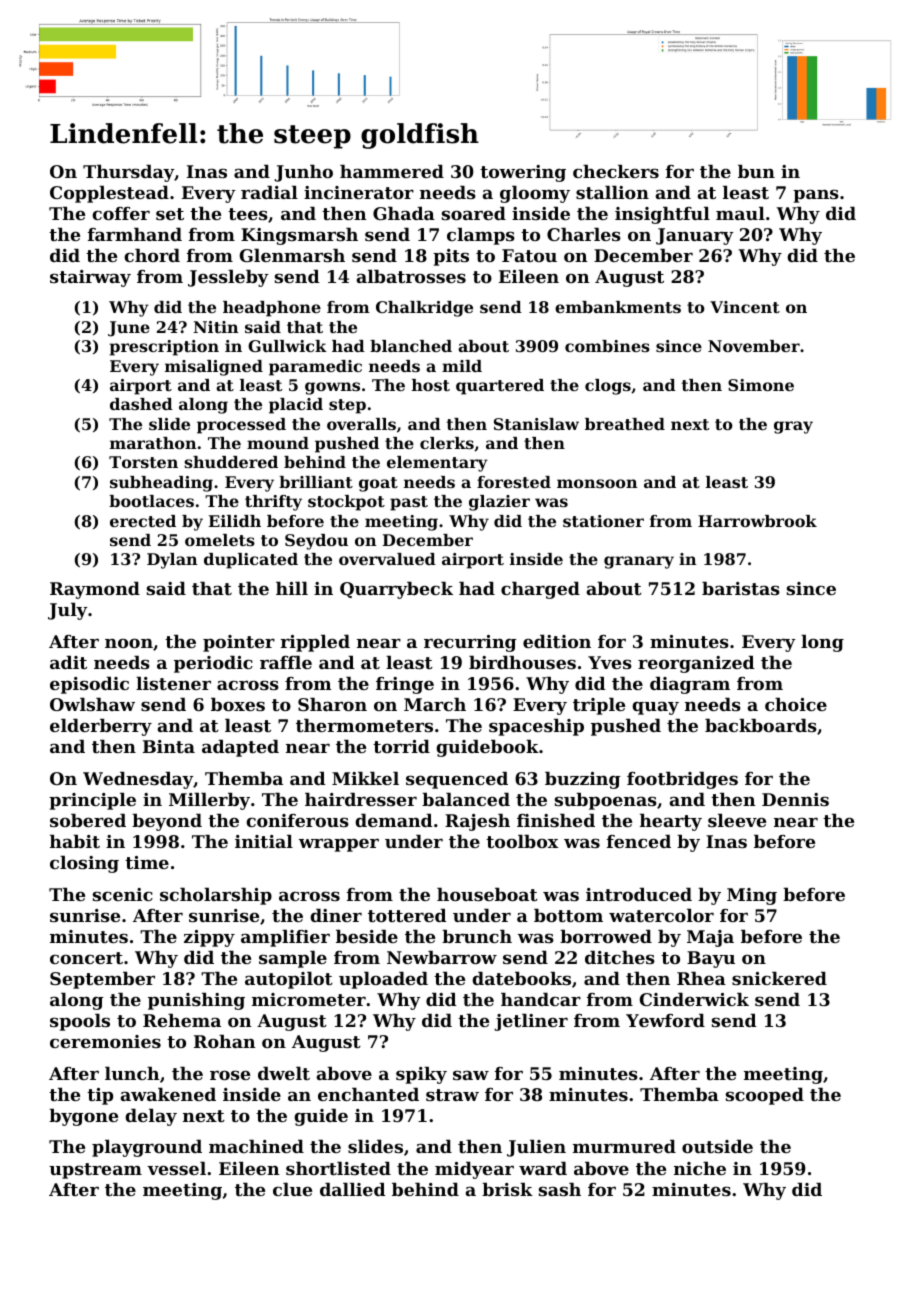 This screenshot has width=908, height=1316. Describe the element at coordinates (717, 1146) in the screenshot. I see `outside` at that location.
